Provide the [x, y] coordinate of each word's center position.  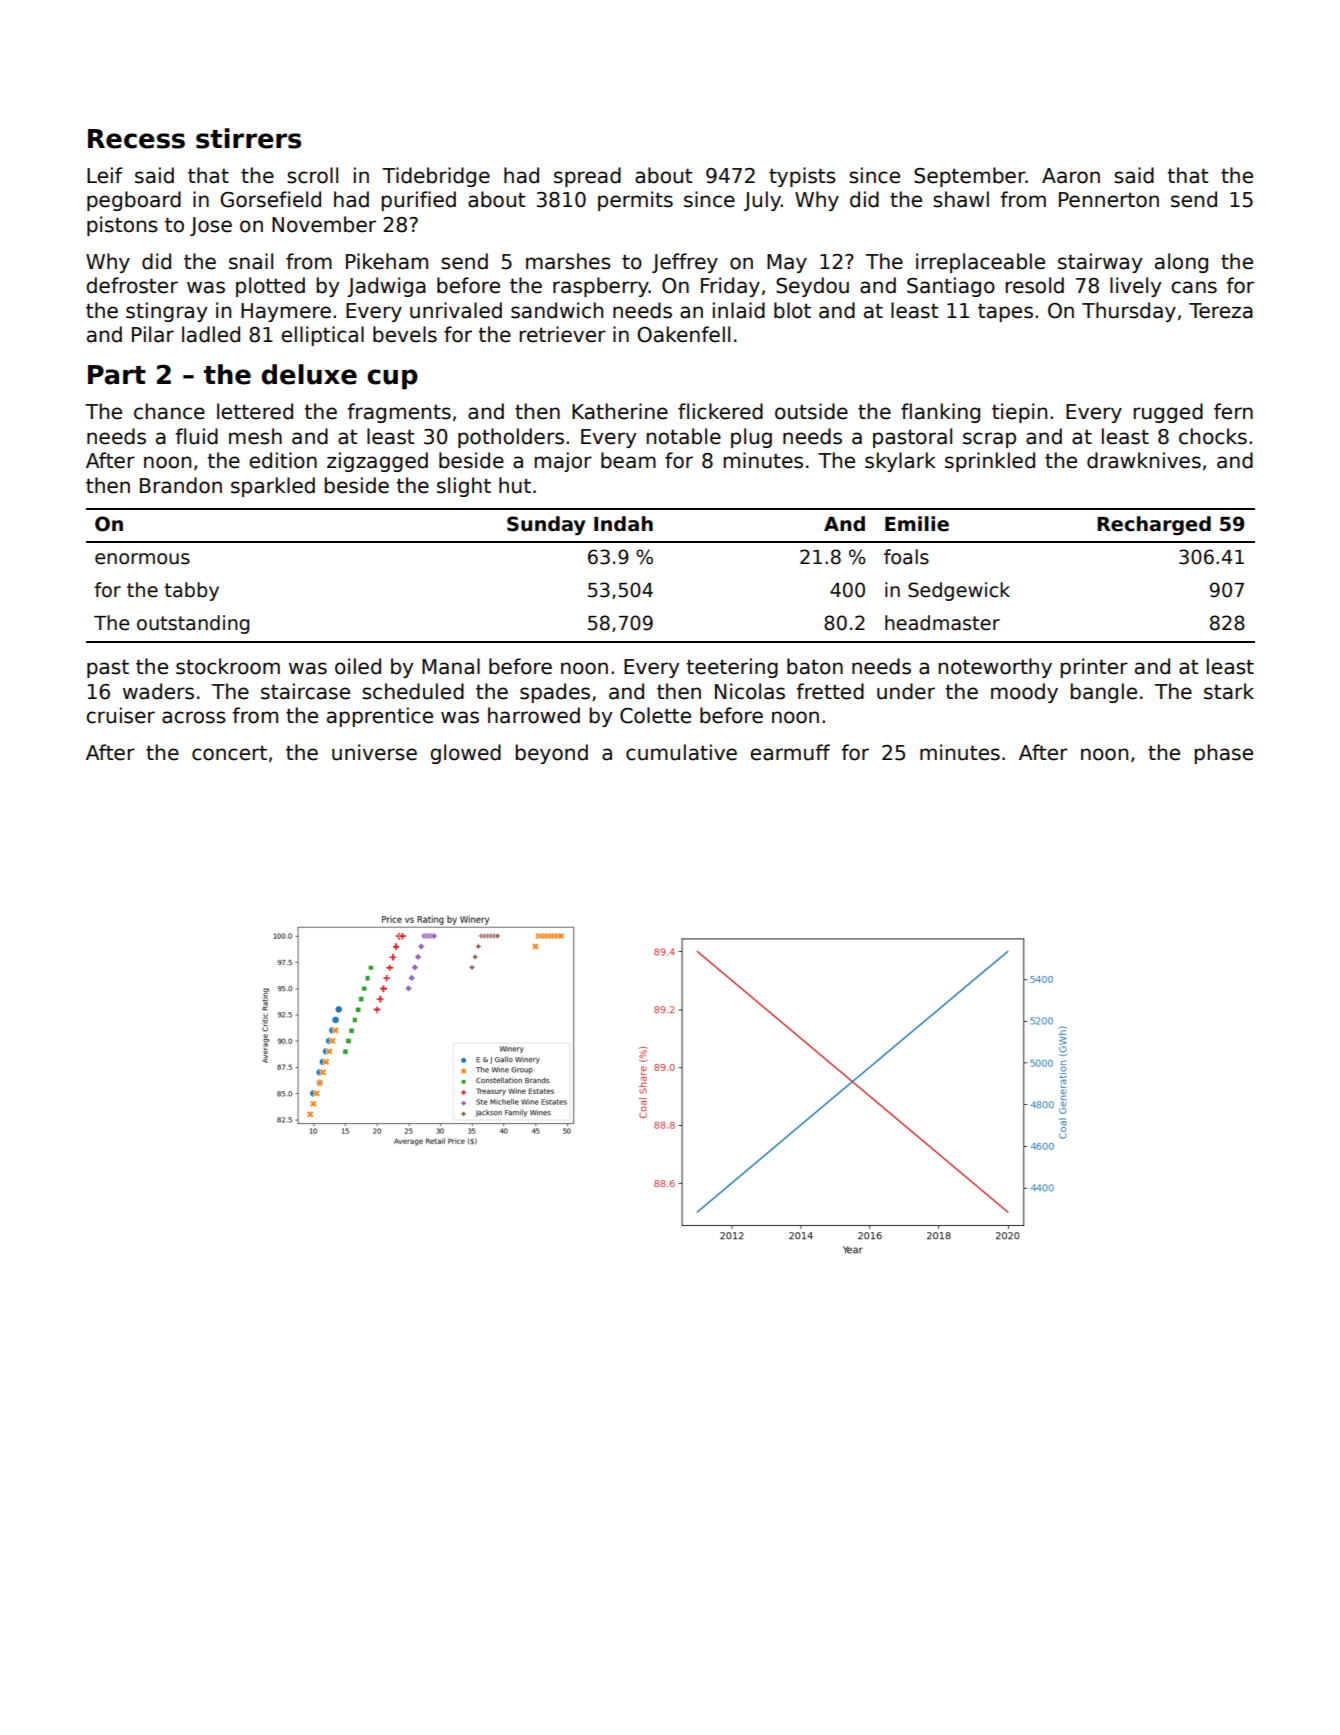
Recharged [1154, 525]
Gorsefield [270, 199]
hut [515, 485]
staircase [305, 691]
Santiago [951, 287]
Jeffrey [685, 263]
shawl [961, 199]
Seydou [812, 287]
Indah [623, 524]
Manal [451, 666]
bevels [405, 334]
